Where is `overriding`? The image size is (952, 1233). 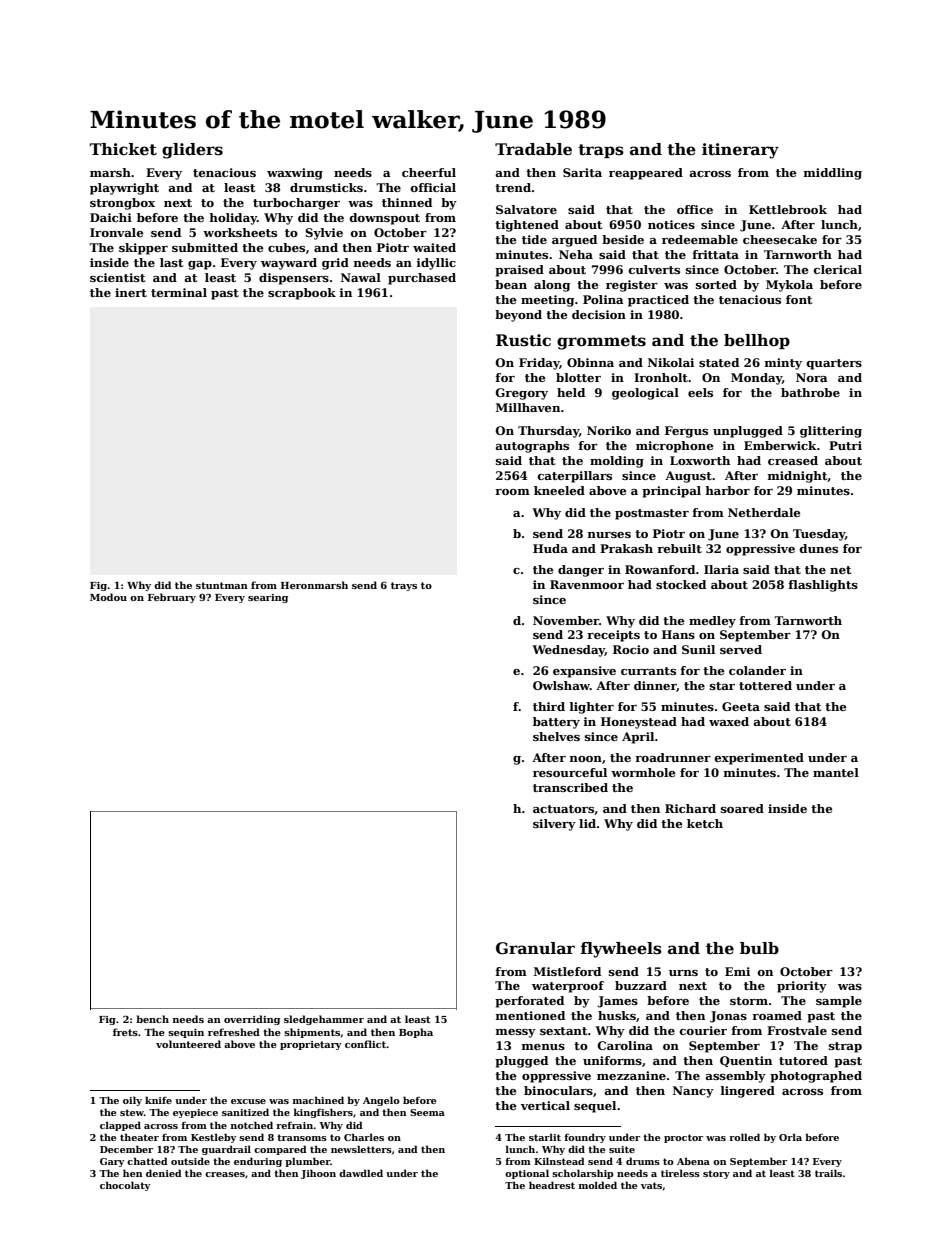
overriding is located at coordinates (252, 1020).
